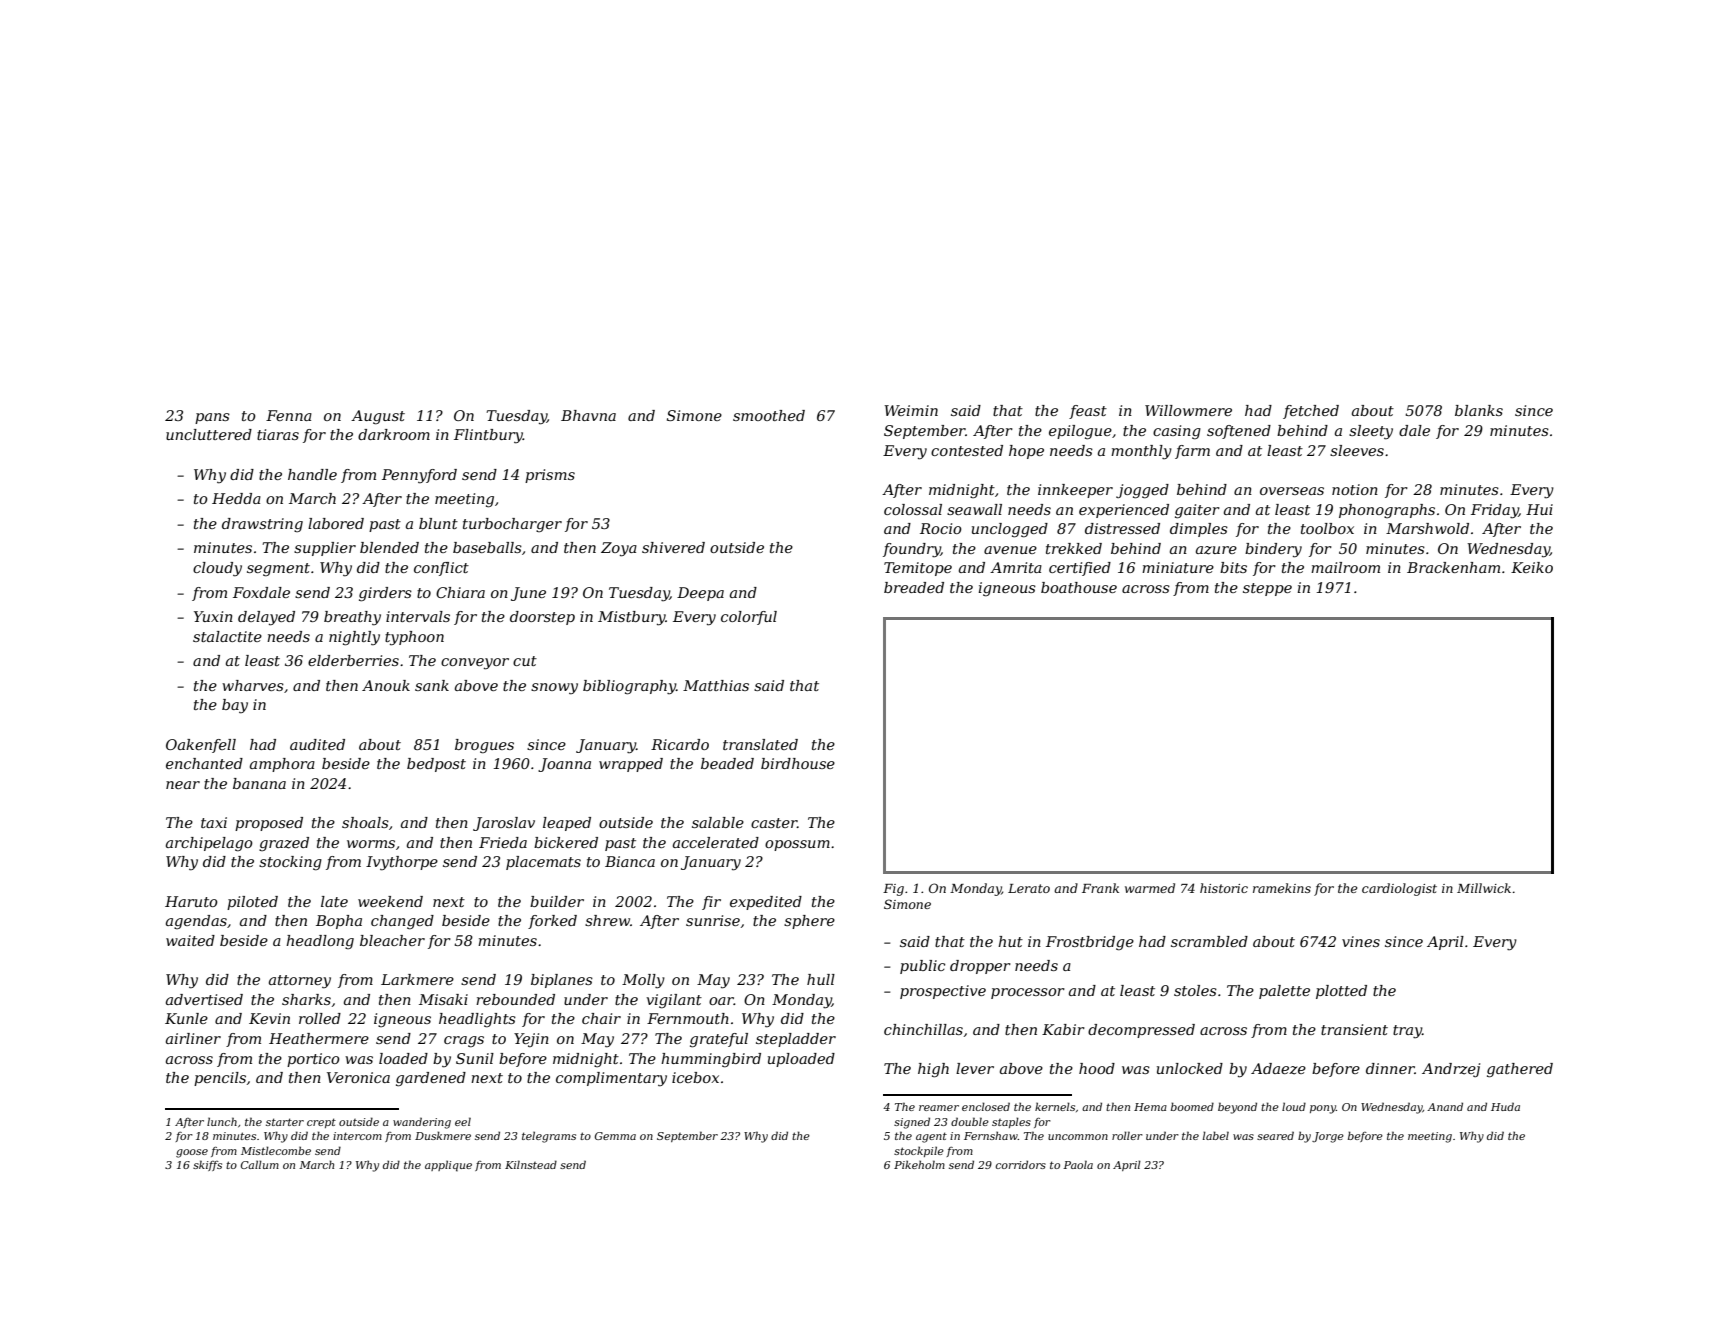 The image size is (1719, 1328). What do you see at coordinates (220, 1079) in the document?
I see `pencils` at bounding box center [220, 1079].
